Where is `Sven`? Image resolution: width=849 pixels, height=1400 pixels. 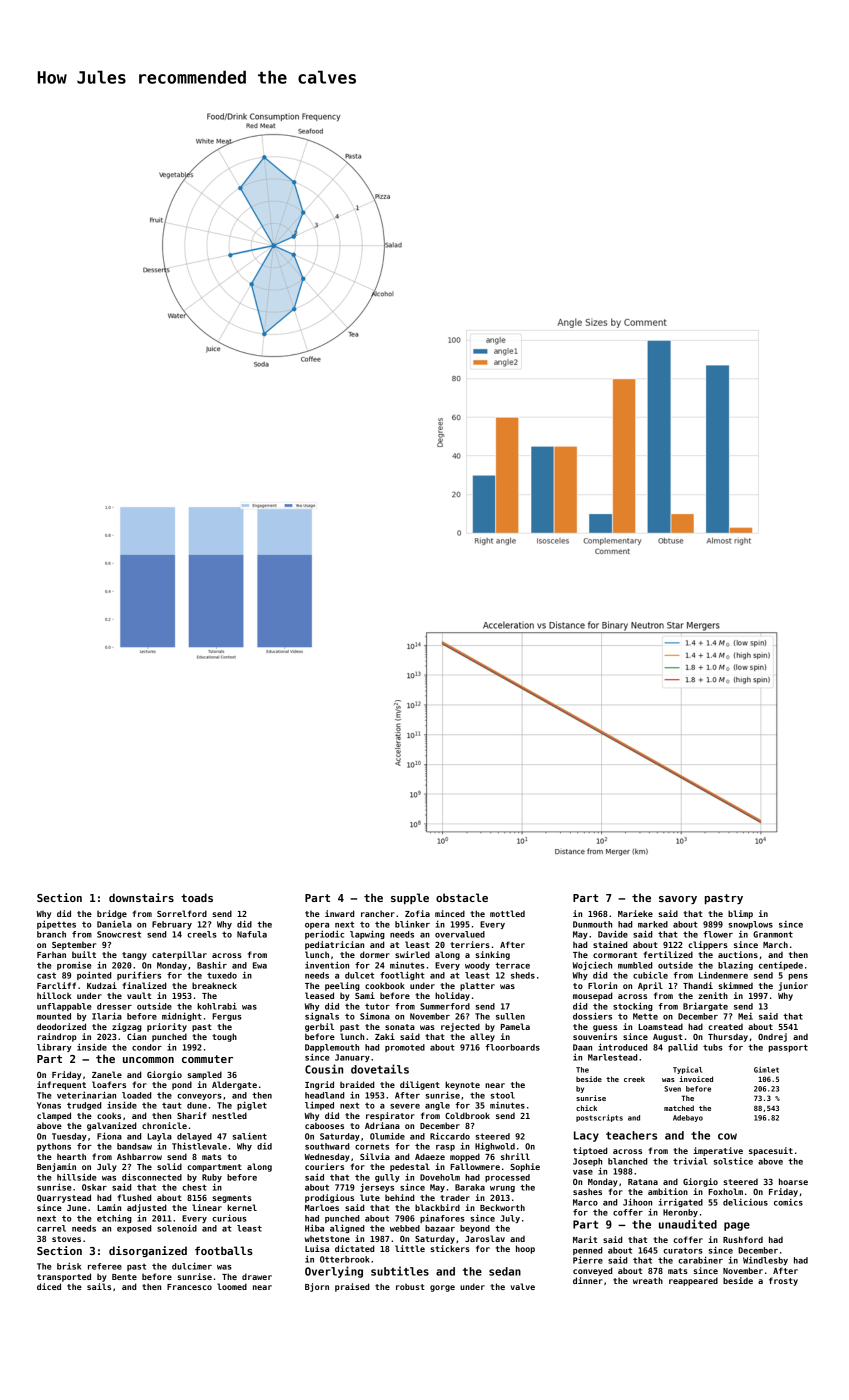
Sven is located at coordinates (672, 1089).
